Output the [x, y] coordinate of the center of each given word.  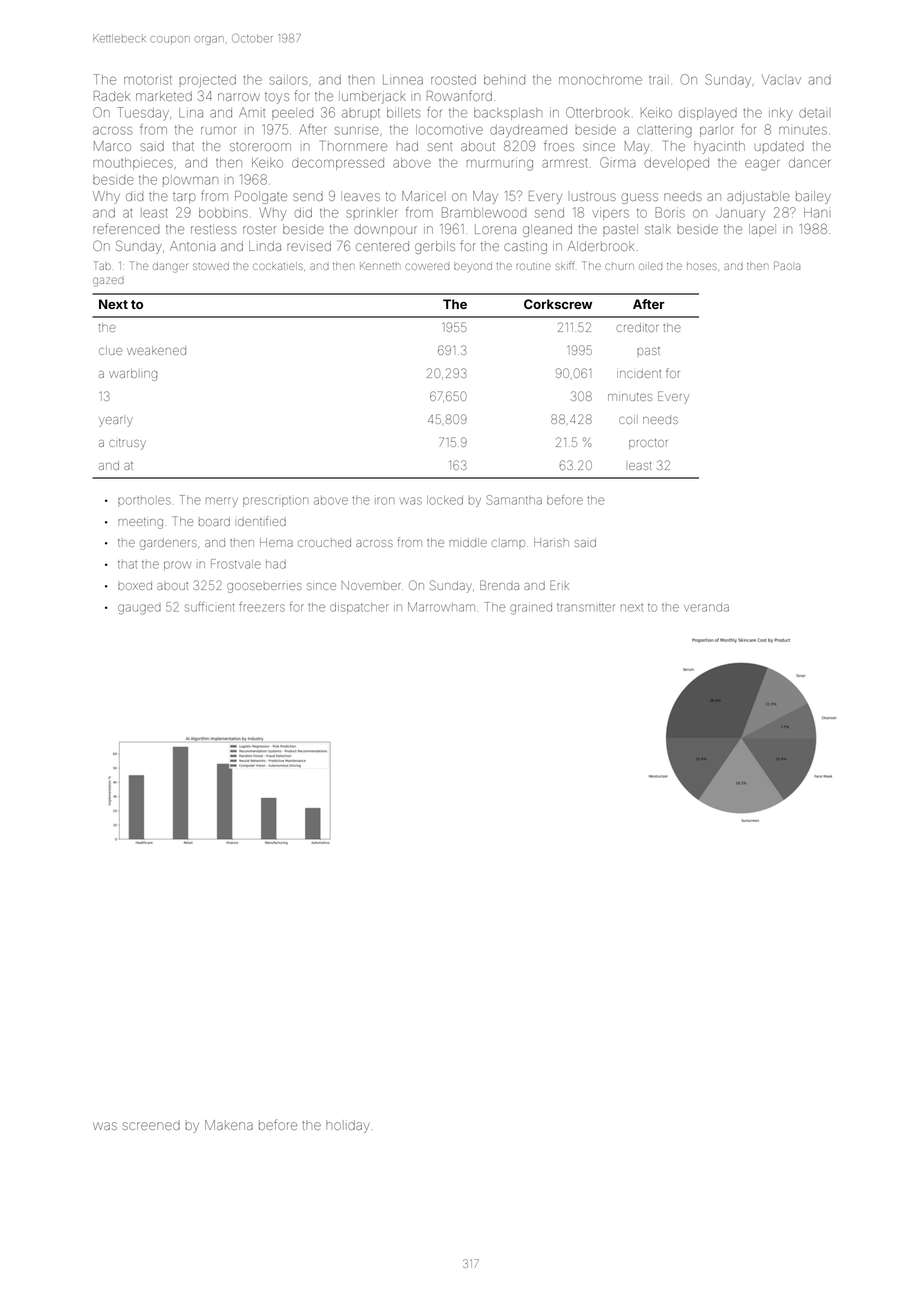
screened [151, 1126]
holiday [348, 1126]
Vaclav [781, 80]
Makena [229, 1125]
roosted [453, 80]
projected [208, 81]
